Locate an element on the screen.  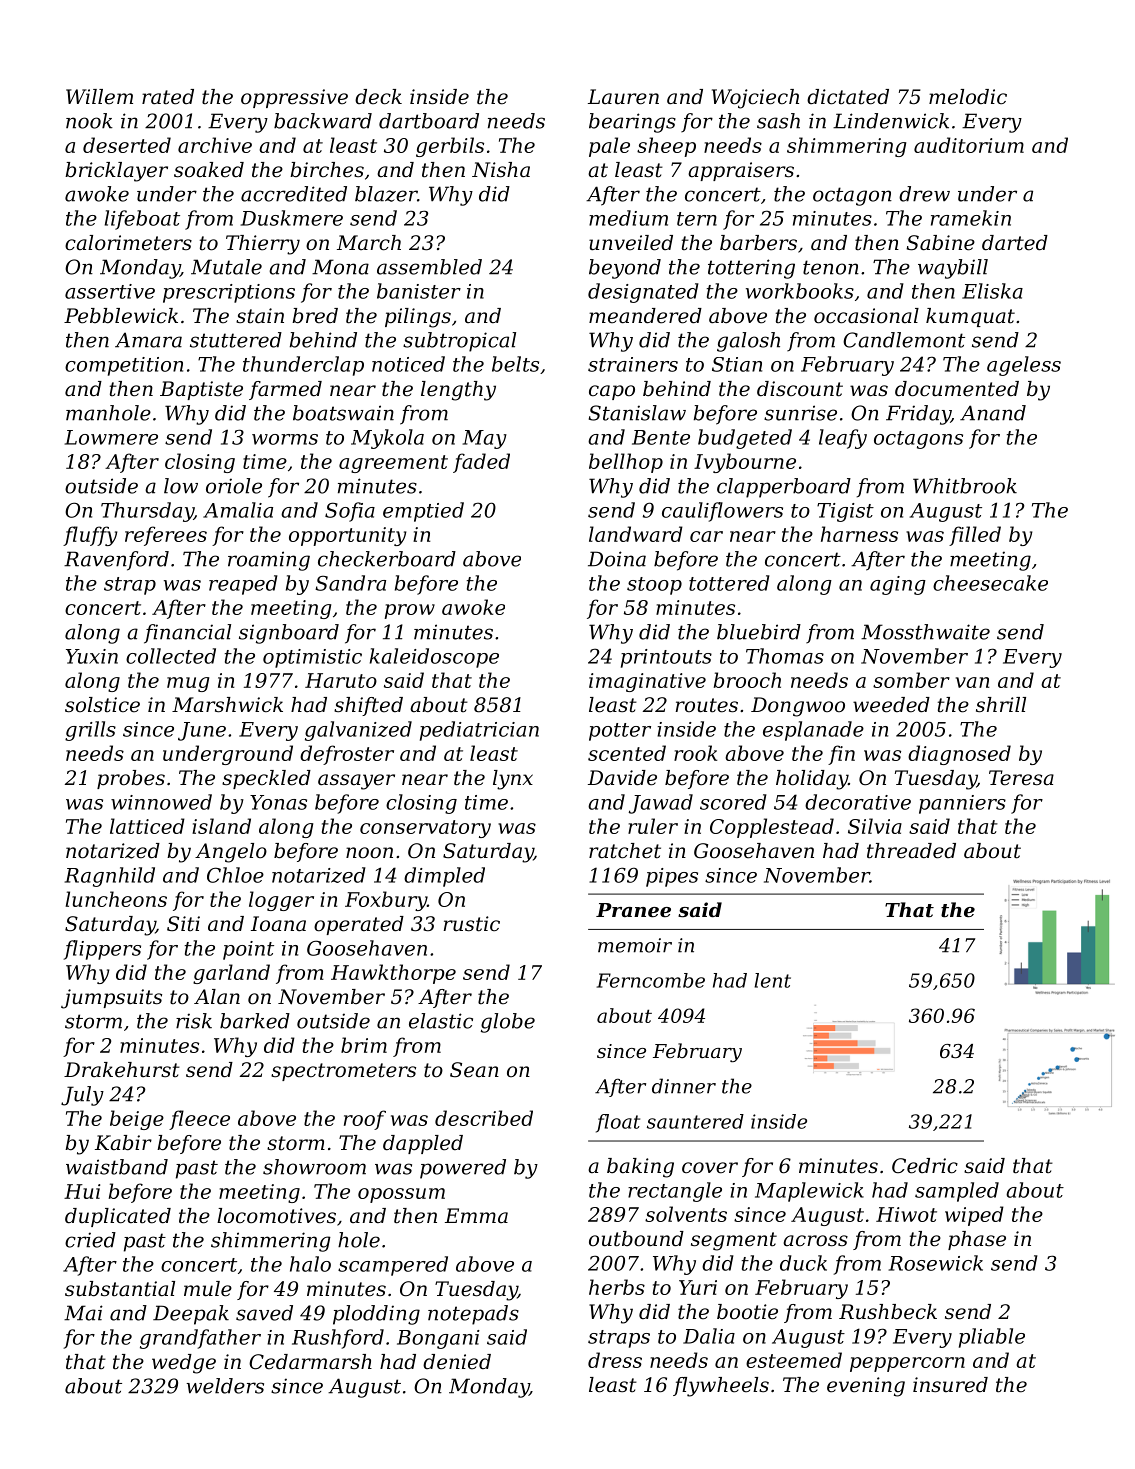
Cedarmarsh is located at coordinates (310, 1362).
